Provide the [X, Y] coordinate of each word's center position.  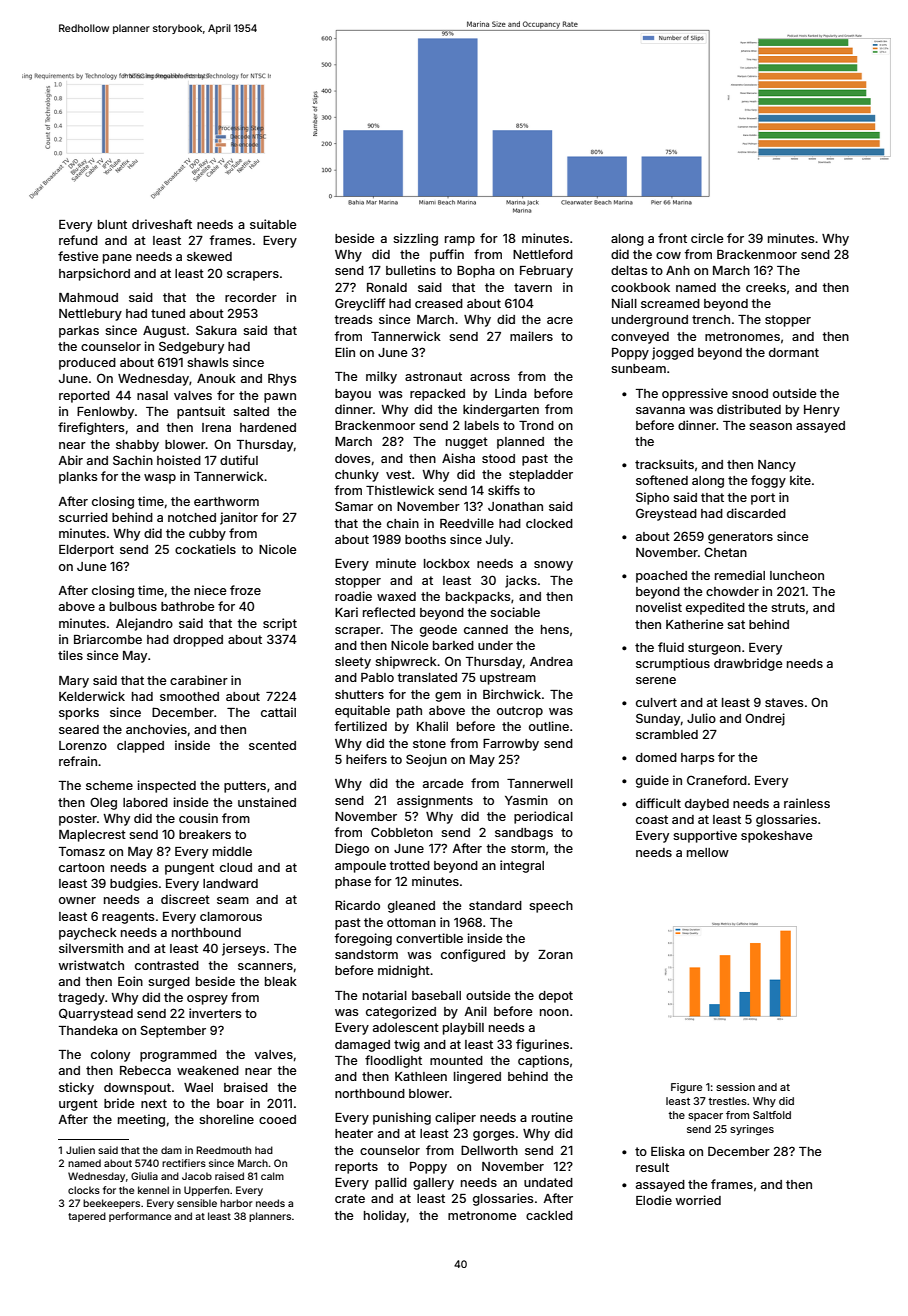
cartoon [81, 867]
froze [245, 590]
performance [140, 1217]
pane [117, 259]
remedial [740, 575]
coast [652, 819]
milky [381, 377]
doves [352, 458]
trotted [409, 865]
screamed [670, 303]
